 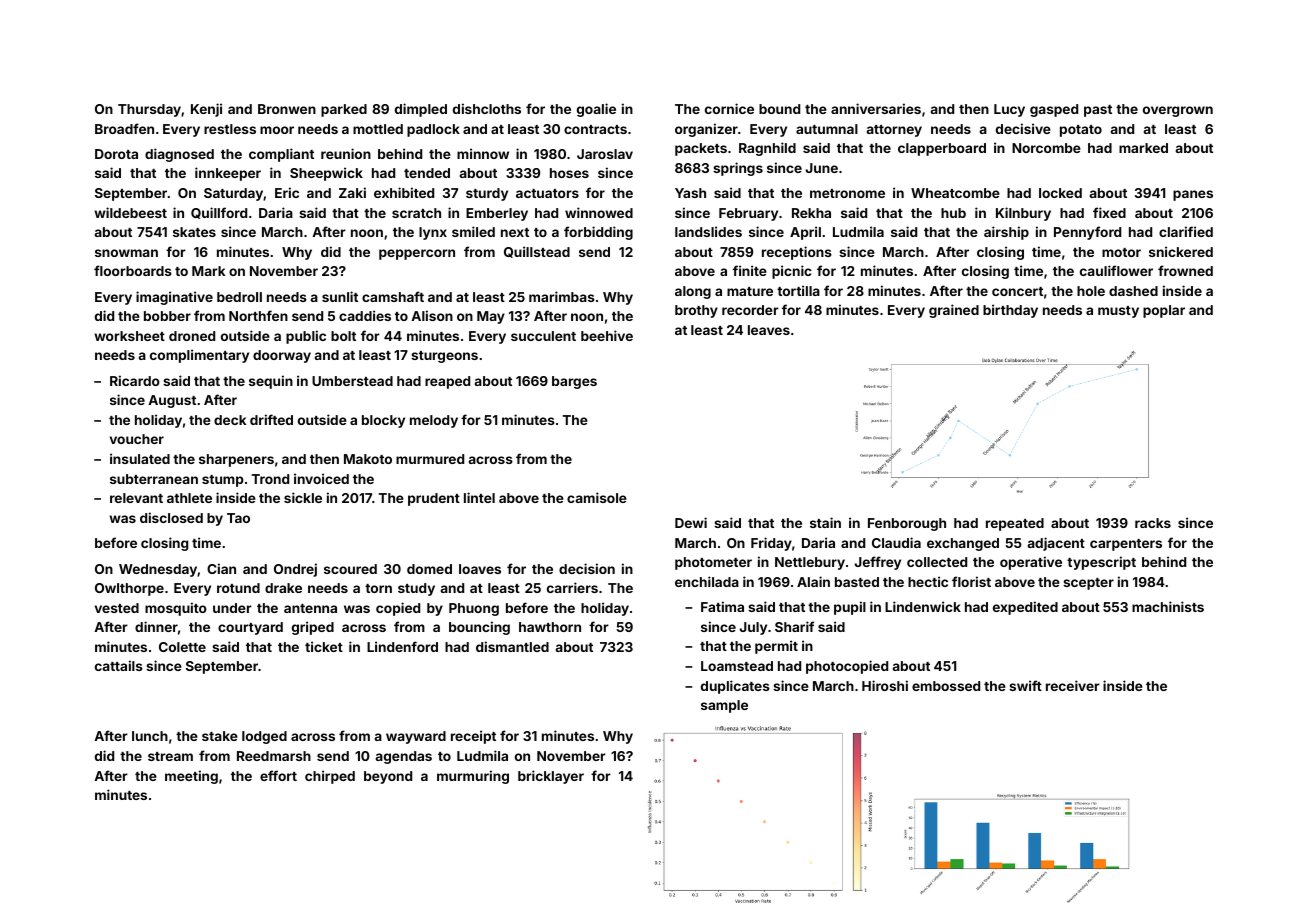 What do you see at coordinates (191, 777) in the screenshot?
I see `meeting` at bounding box center [191, 777].
